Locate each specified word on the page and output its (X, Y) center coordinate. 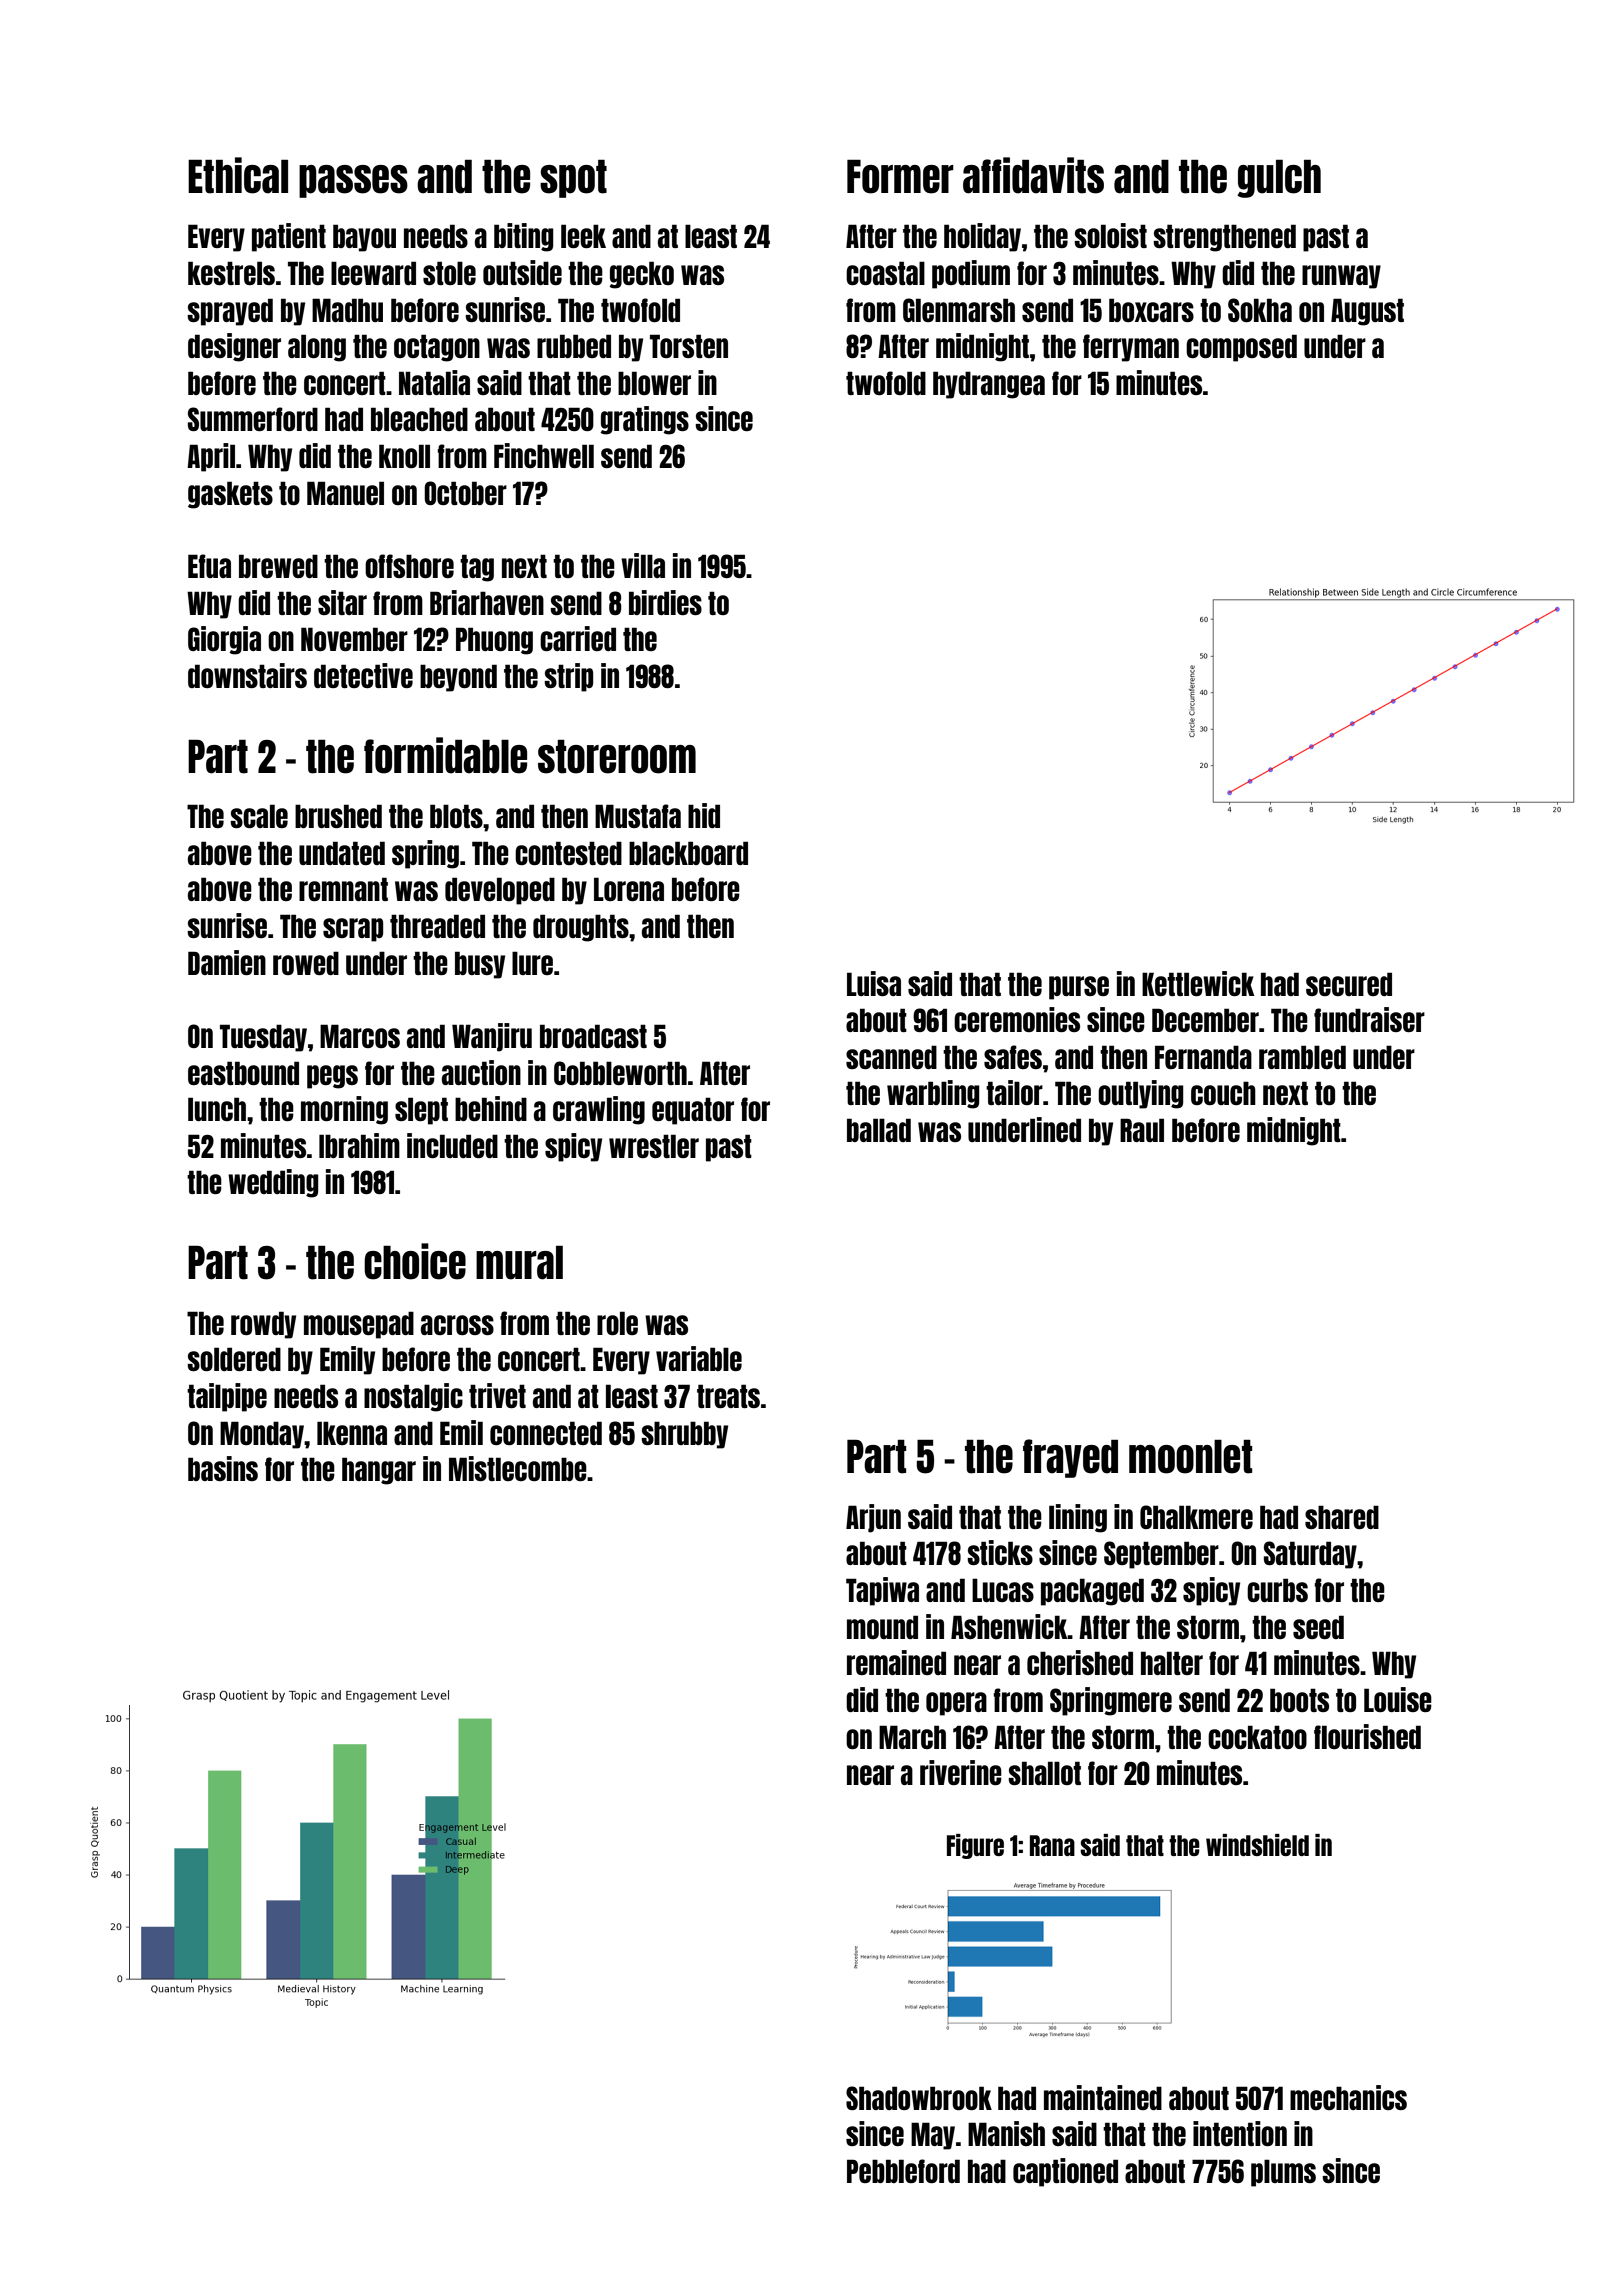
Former (900, 177)
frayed (1070, 1458)
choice (415, 1261)
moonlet (1190, 1457)
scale (259, 816)
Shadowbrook (919, 2098)
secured (1349, 984)
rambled (1302, 1057)
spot (573, 179)
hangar (379, 1471)
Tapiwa (882, 1591)
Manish (1006, 2133)
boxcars (1151, 310)
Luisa (874, 983)
